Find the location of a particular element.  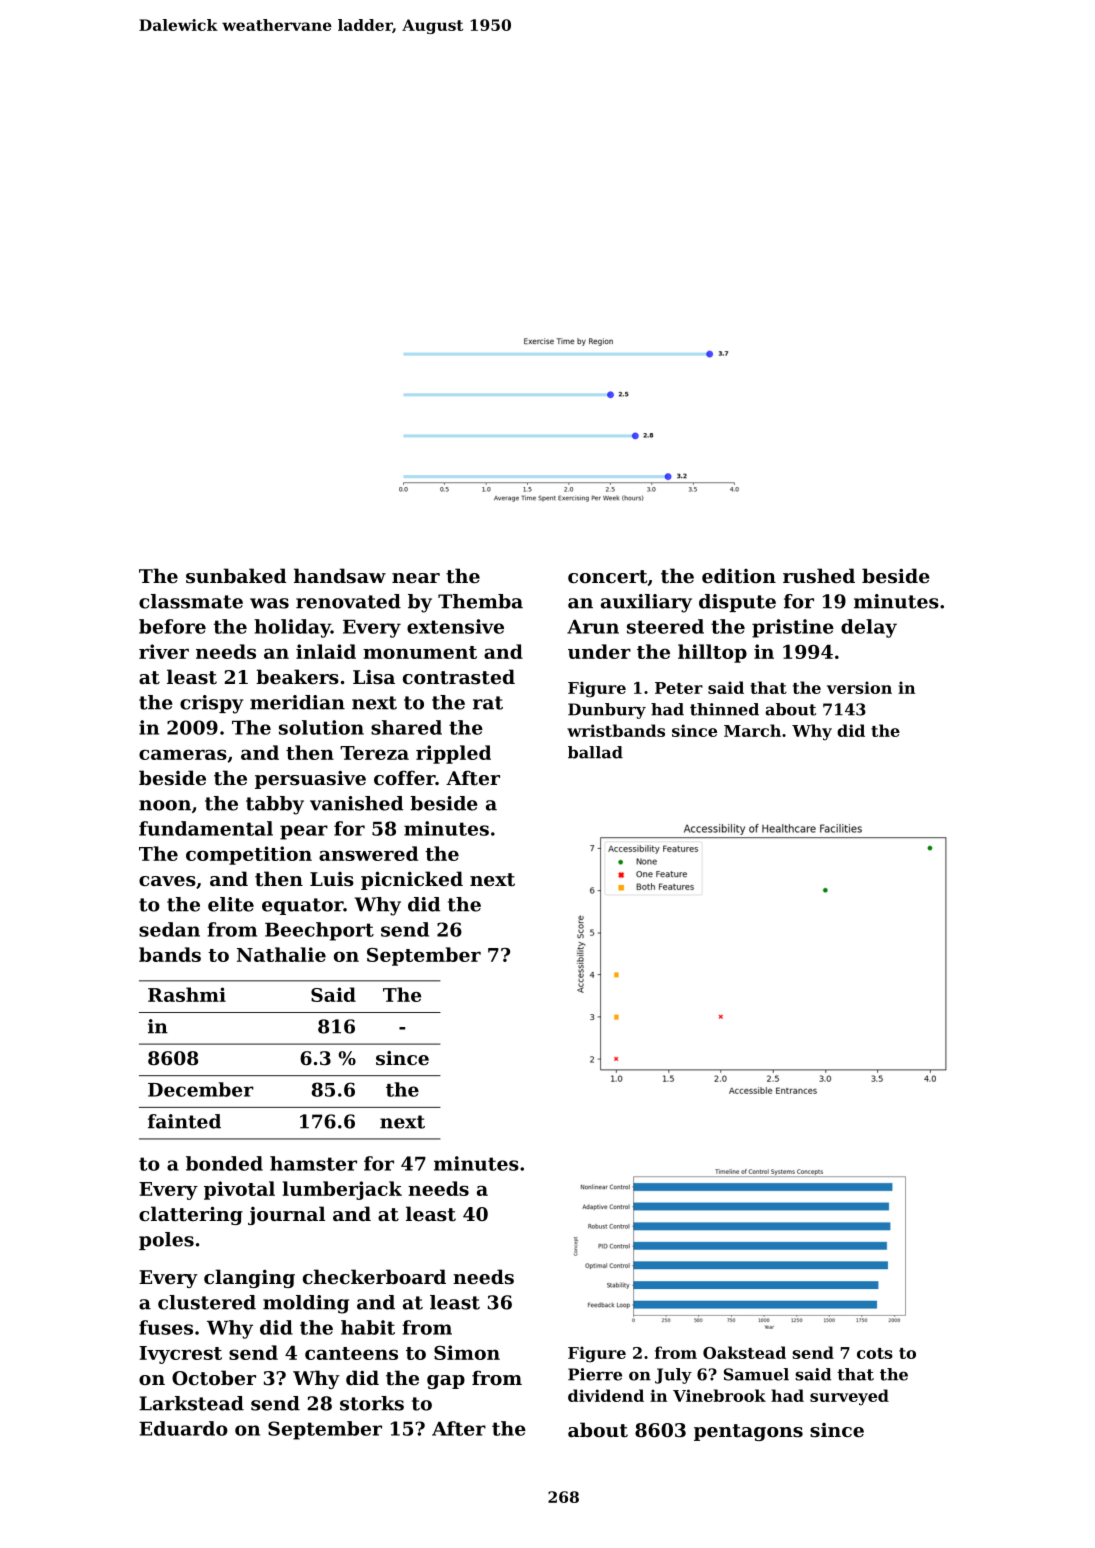

cots is located at coordinates (875, 1353).
